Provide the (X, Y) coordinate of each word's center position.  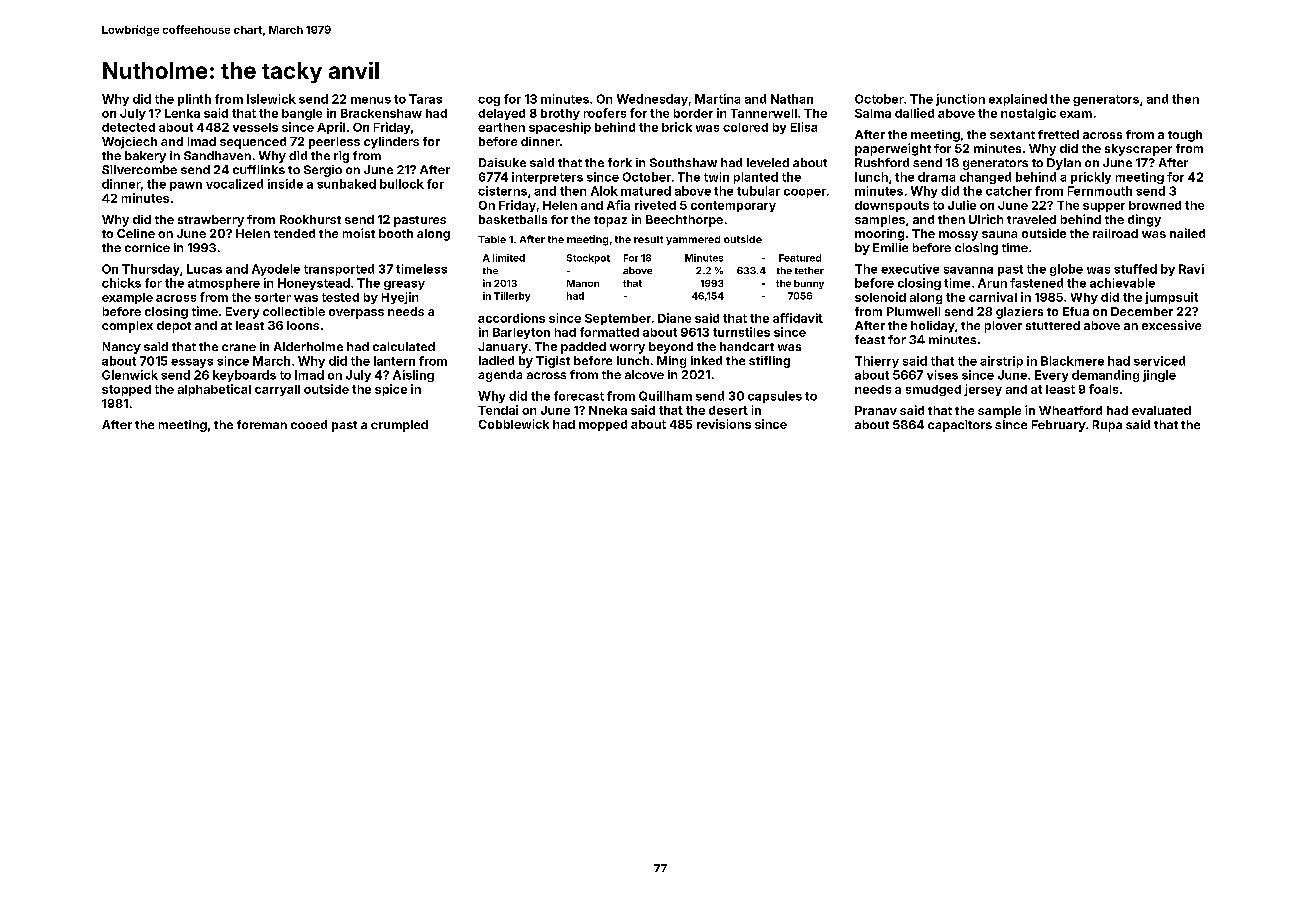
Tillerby (512, 297)
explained (1018, 100)
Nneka (608, 410)
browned (1155, 205)
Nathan (792, 99)
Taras (425, 99)
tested (340, 297)
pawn (186, 186)
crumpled (399, 426)
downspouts (892, 206)
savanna (968, 270)
